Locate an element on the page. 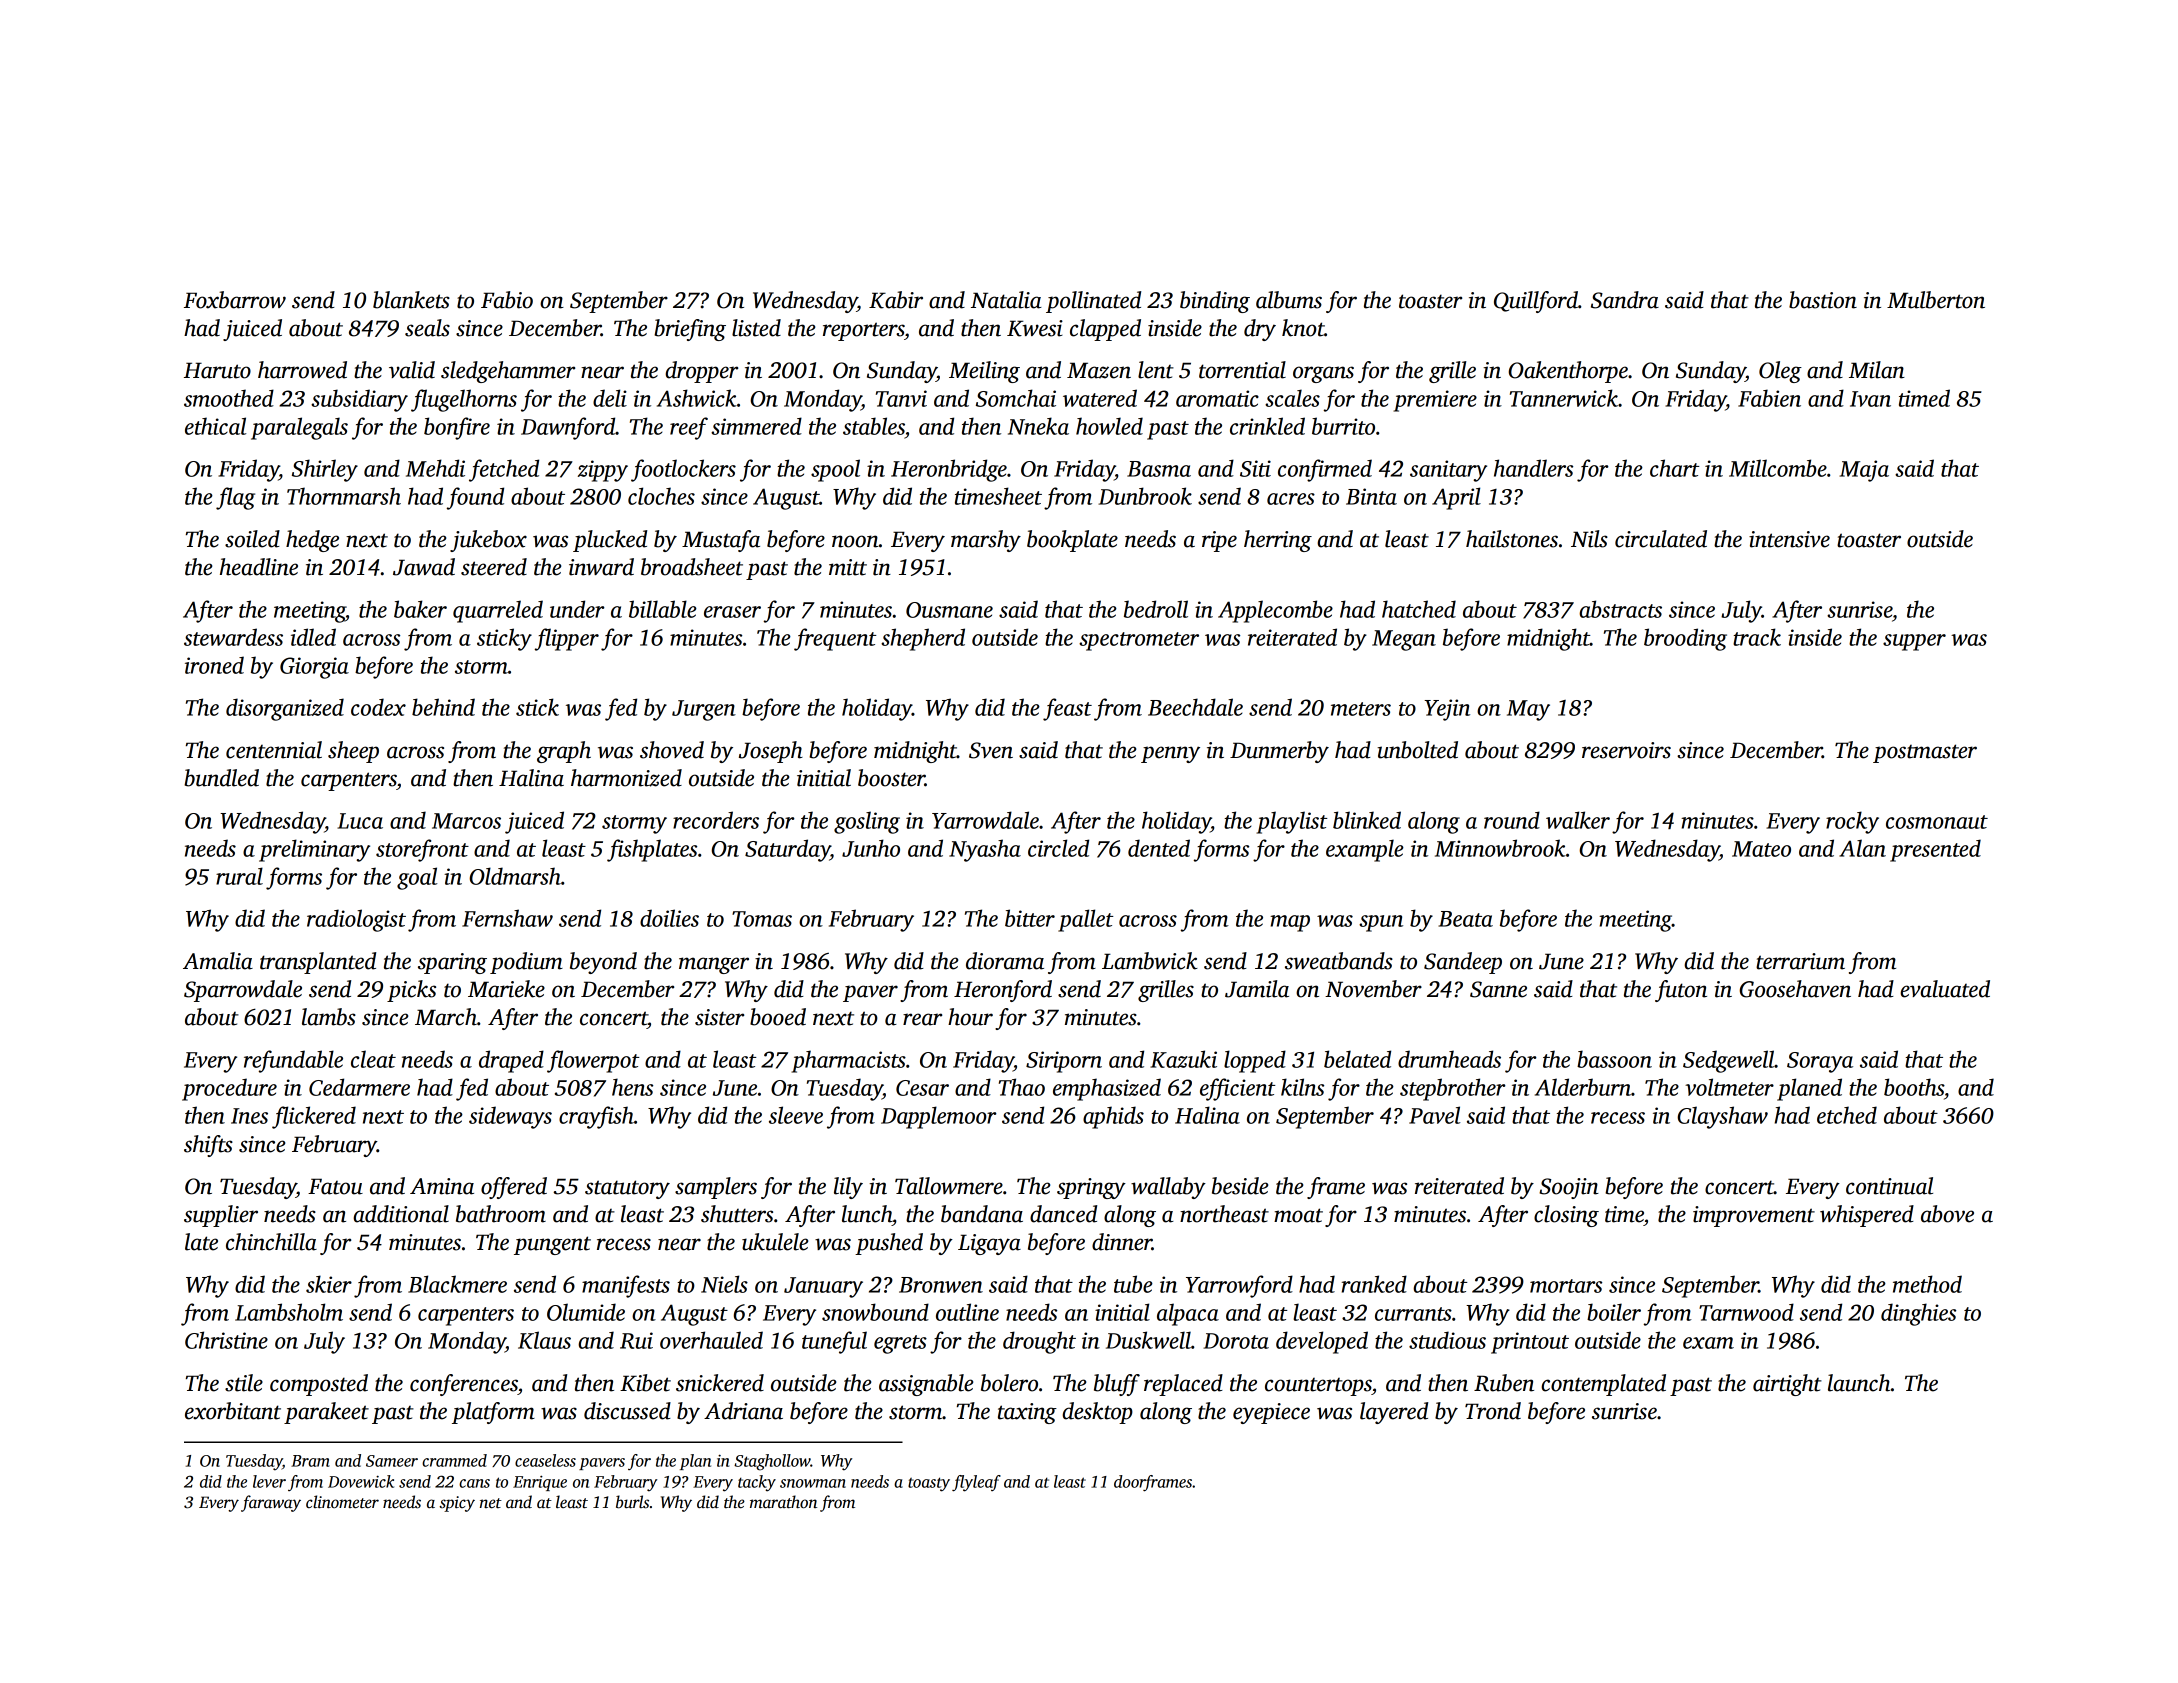  feast is located at coordinates (1067, 709).
